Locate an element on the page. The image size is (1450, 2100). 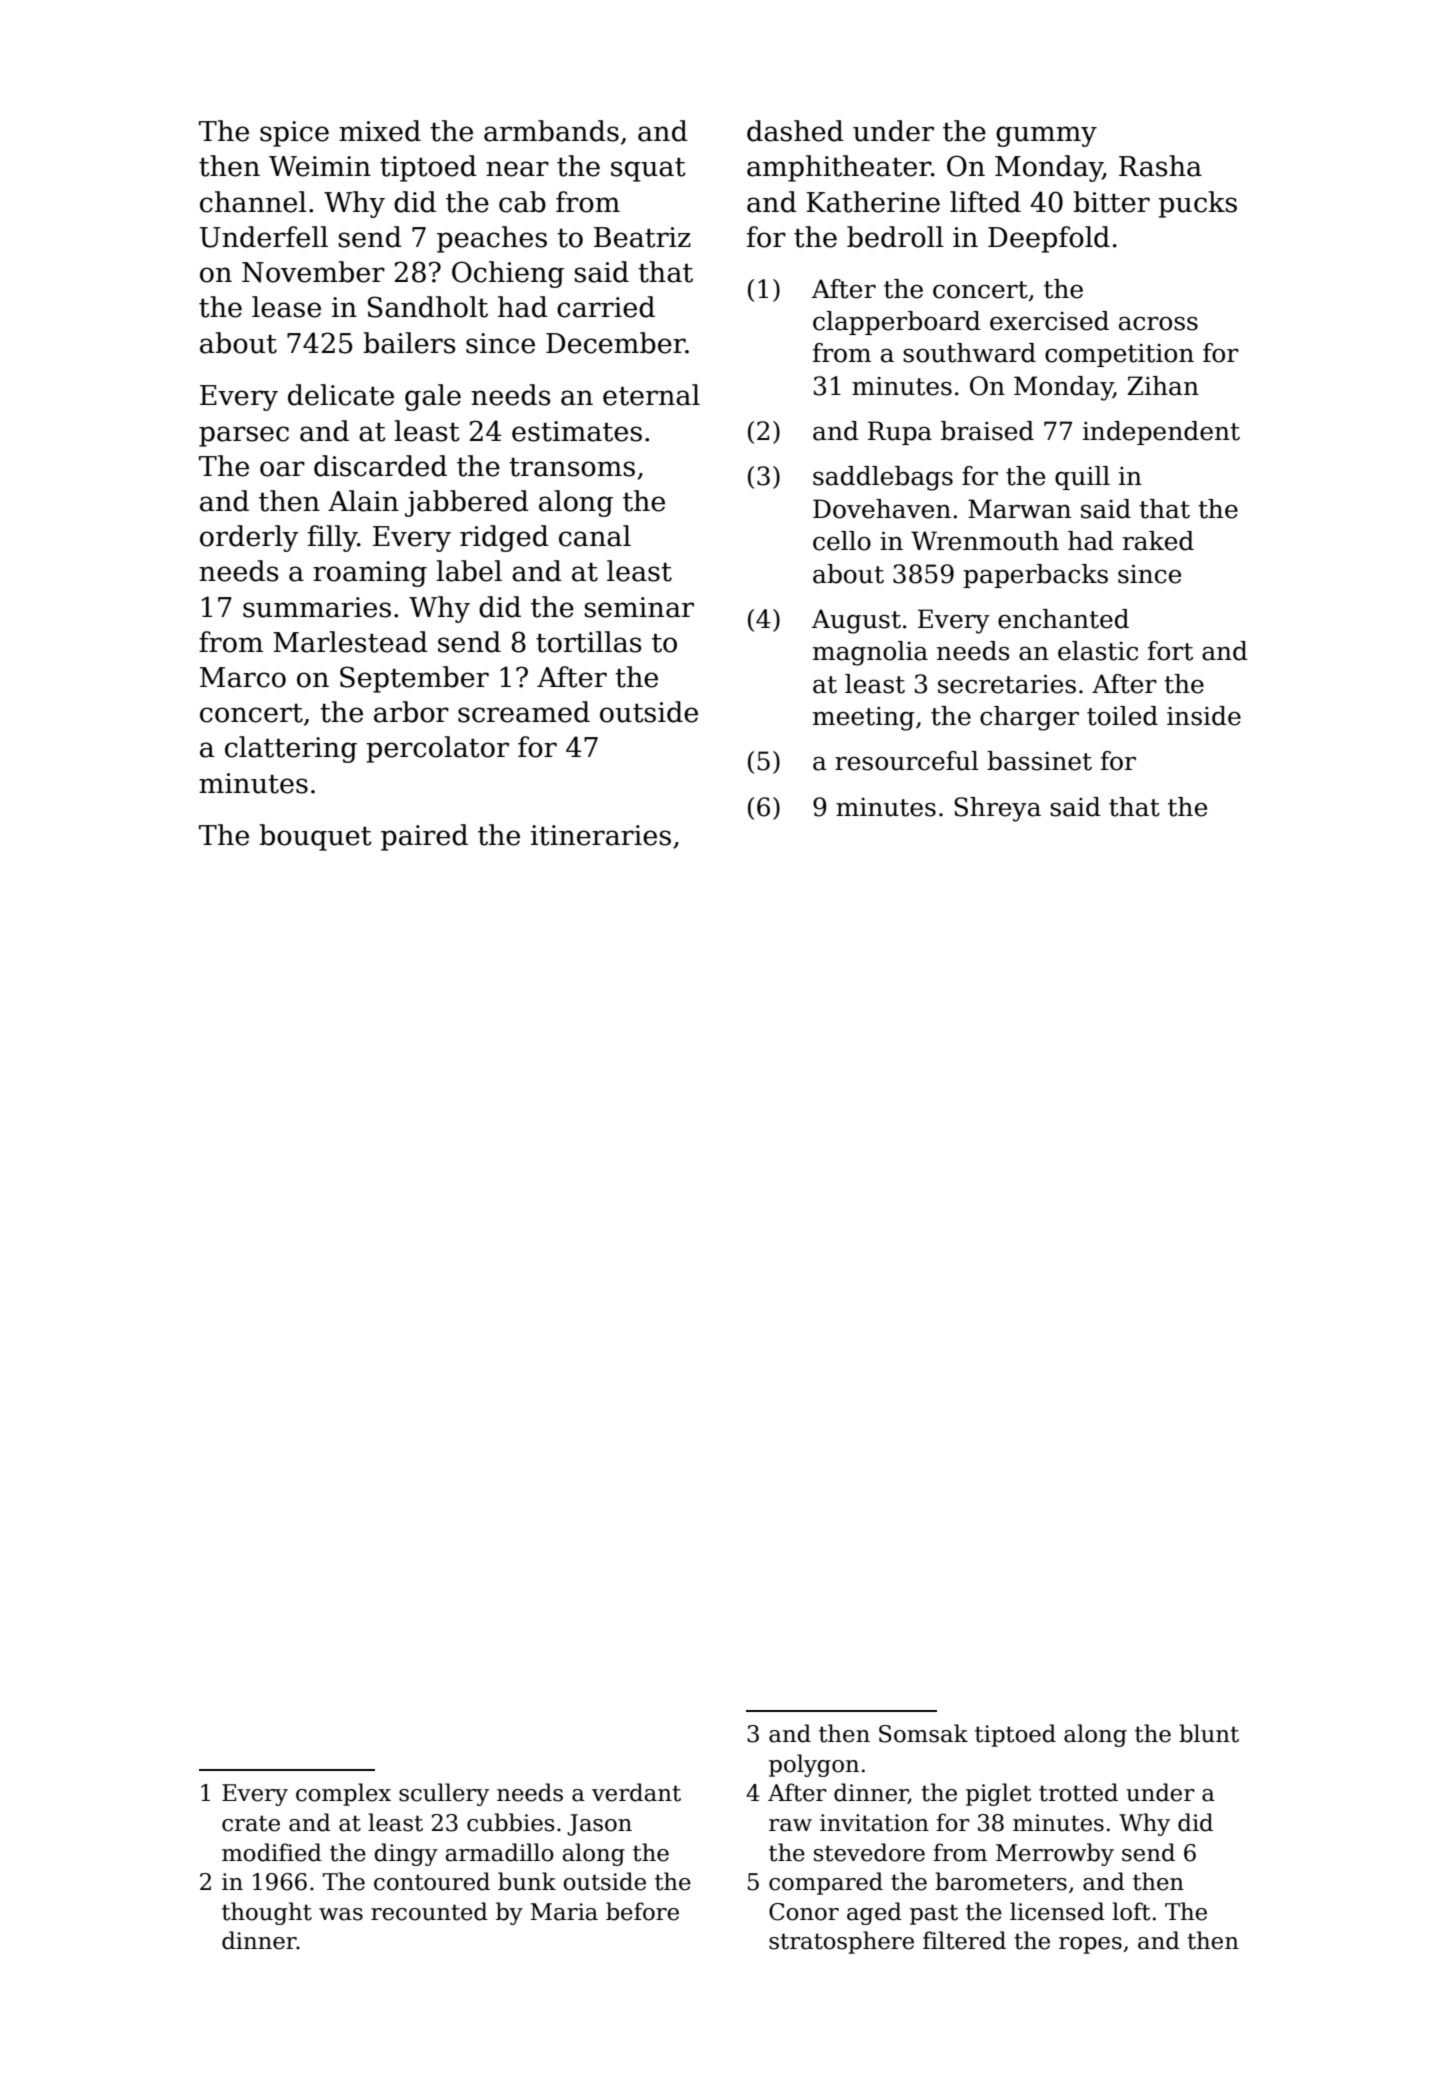
August is located at coordinates (856, 621).
